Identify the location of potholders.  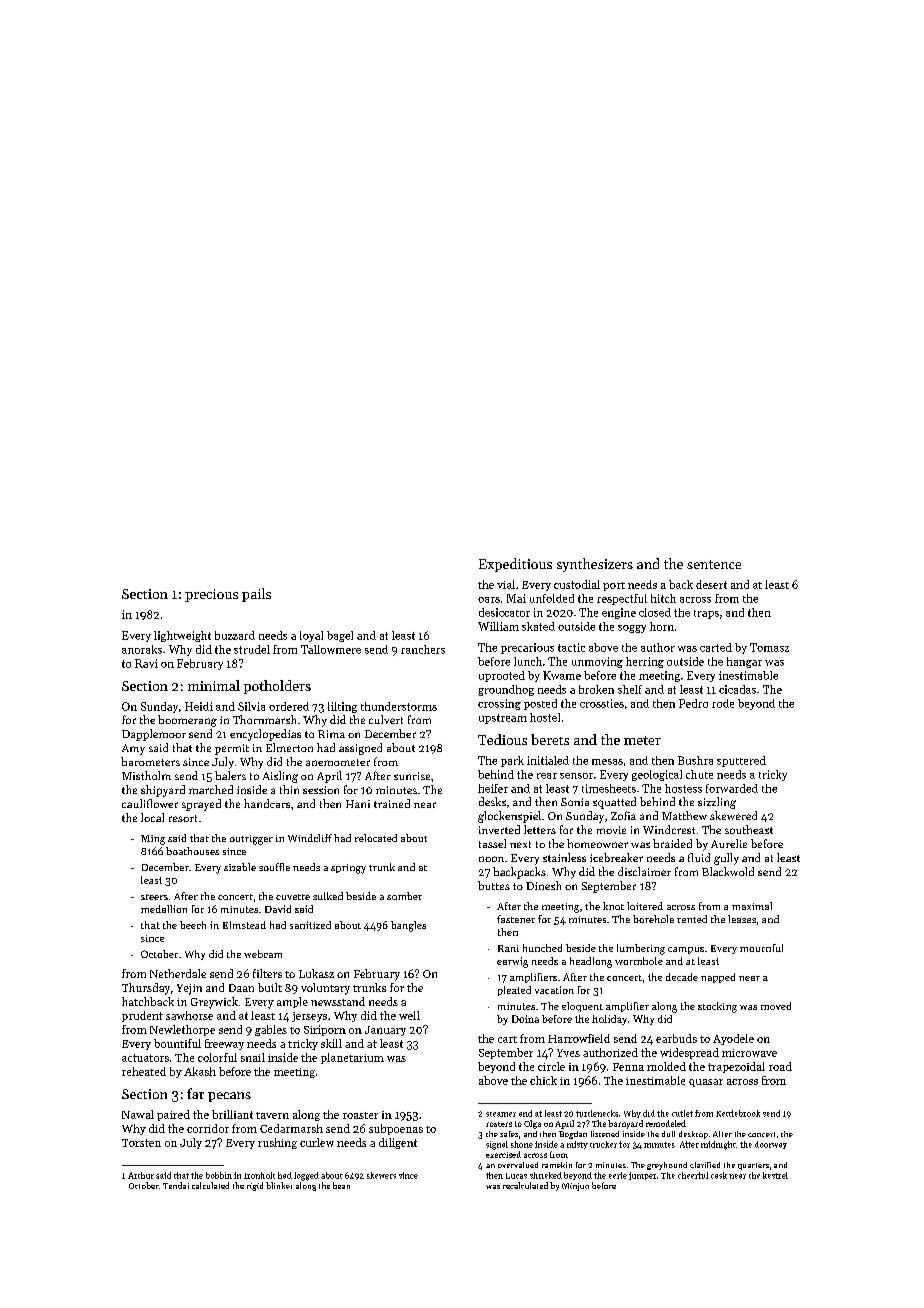
(277, 687).
